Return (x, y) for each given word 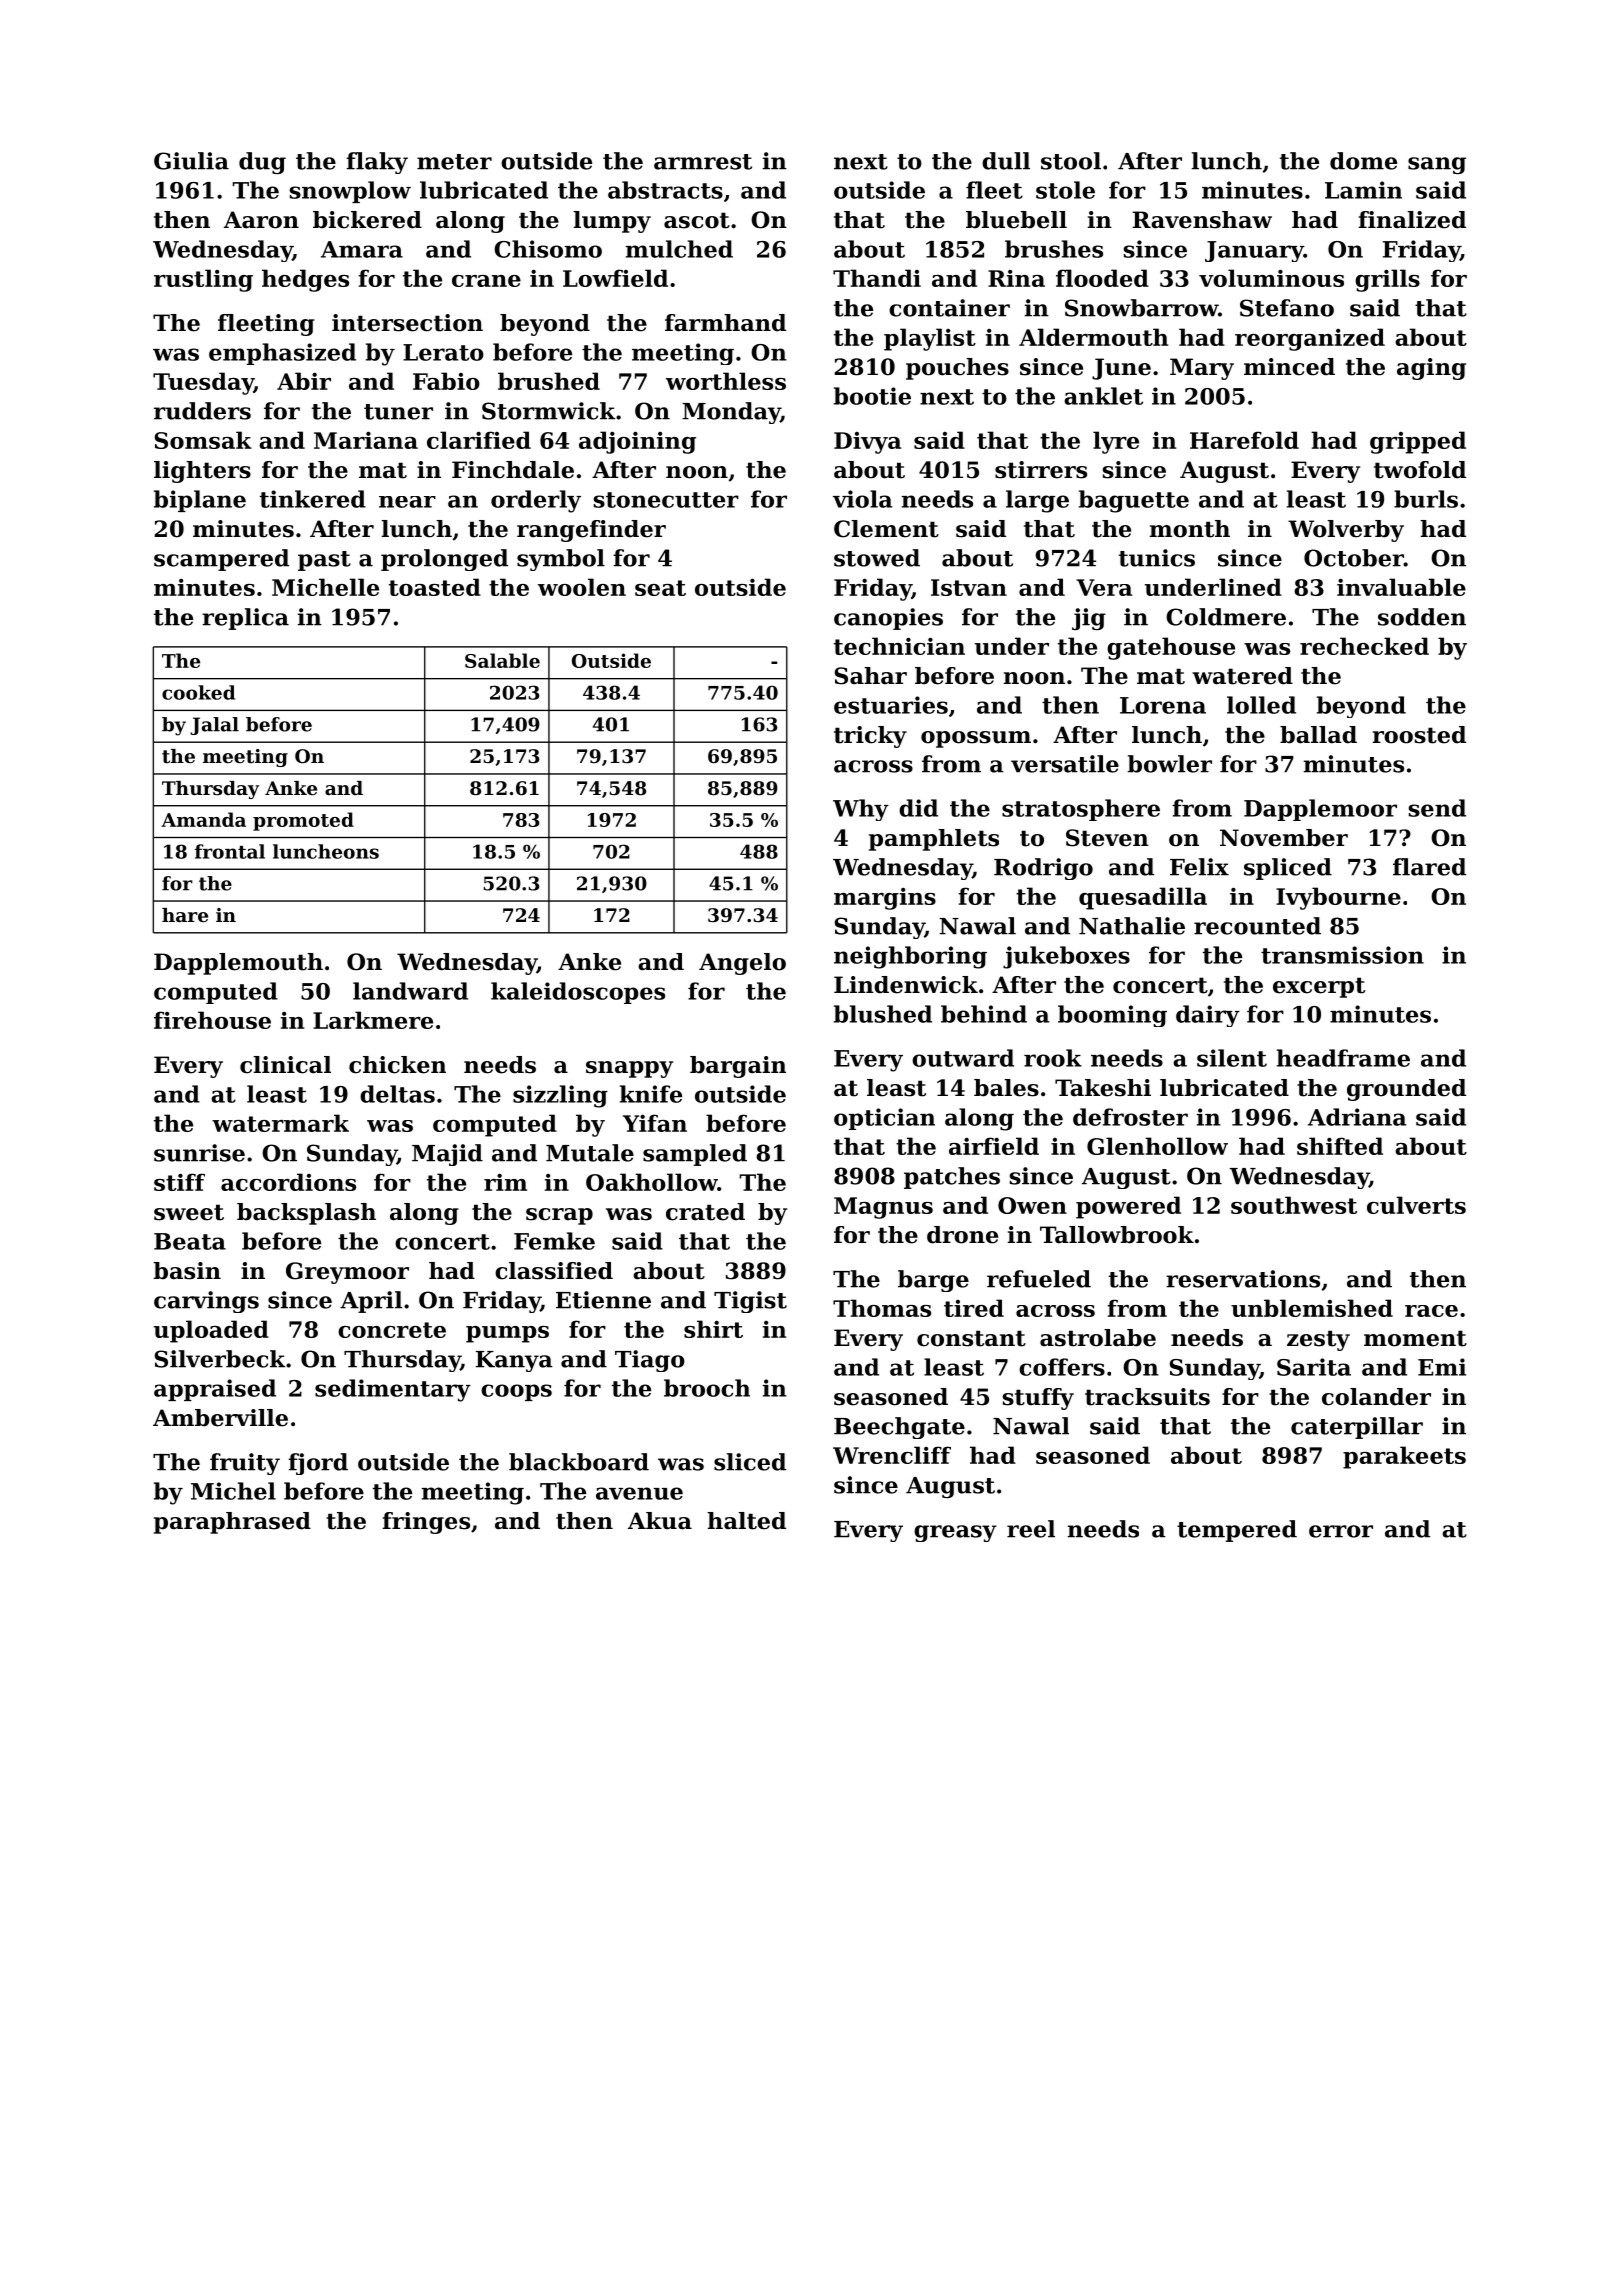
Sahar (871, 676)
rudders (202, 411)
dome (1363, 161)
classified (554, 1271)
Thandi (877, 278)
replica (245, 619)
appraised (215, 1390)
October (1354, 558)
